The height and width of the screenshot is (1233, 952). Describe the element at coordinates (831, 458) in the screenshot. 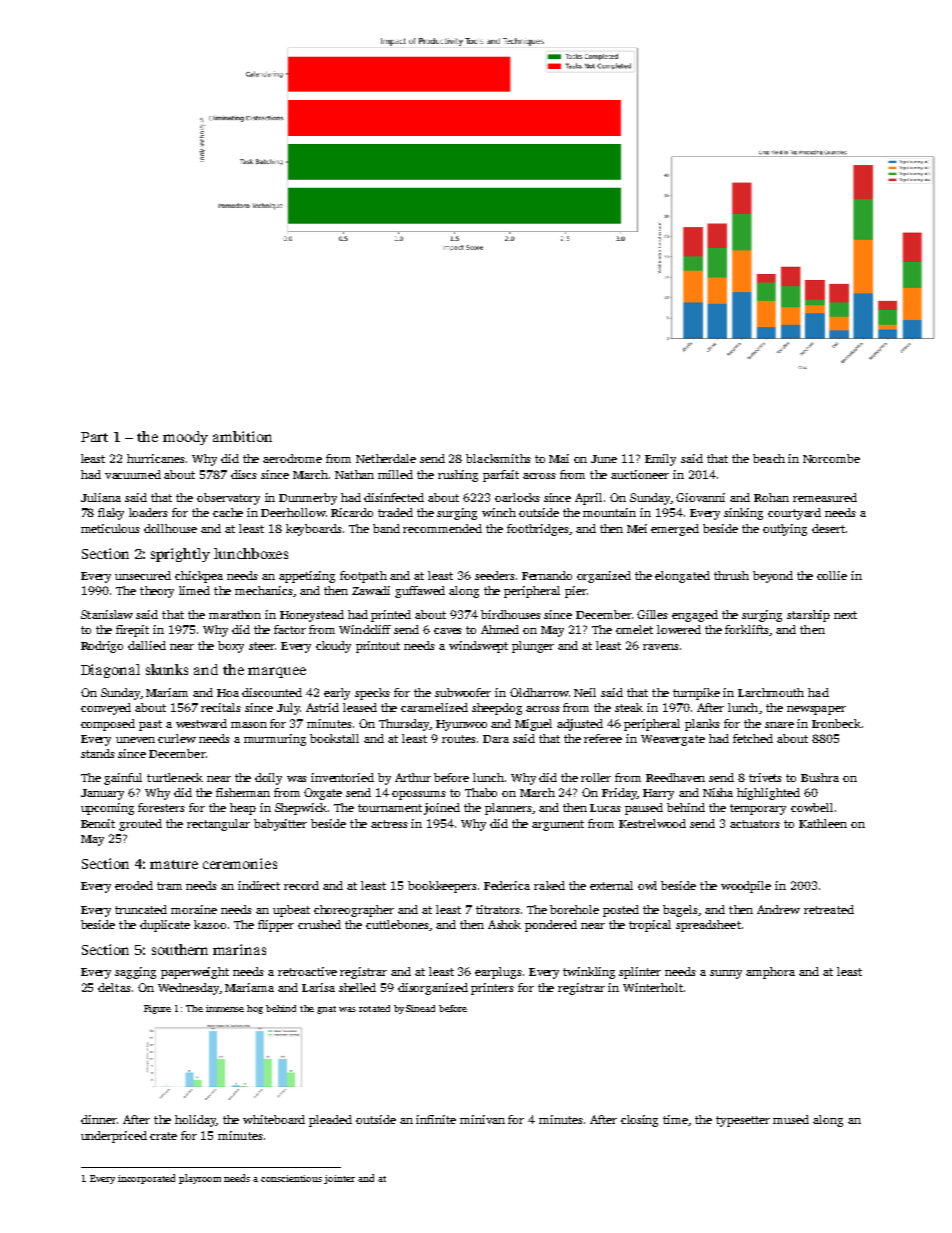

I see `Norcombe` at that location.
